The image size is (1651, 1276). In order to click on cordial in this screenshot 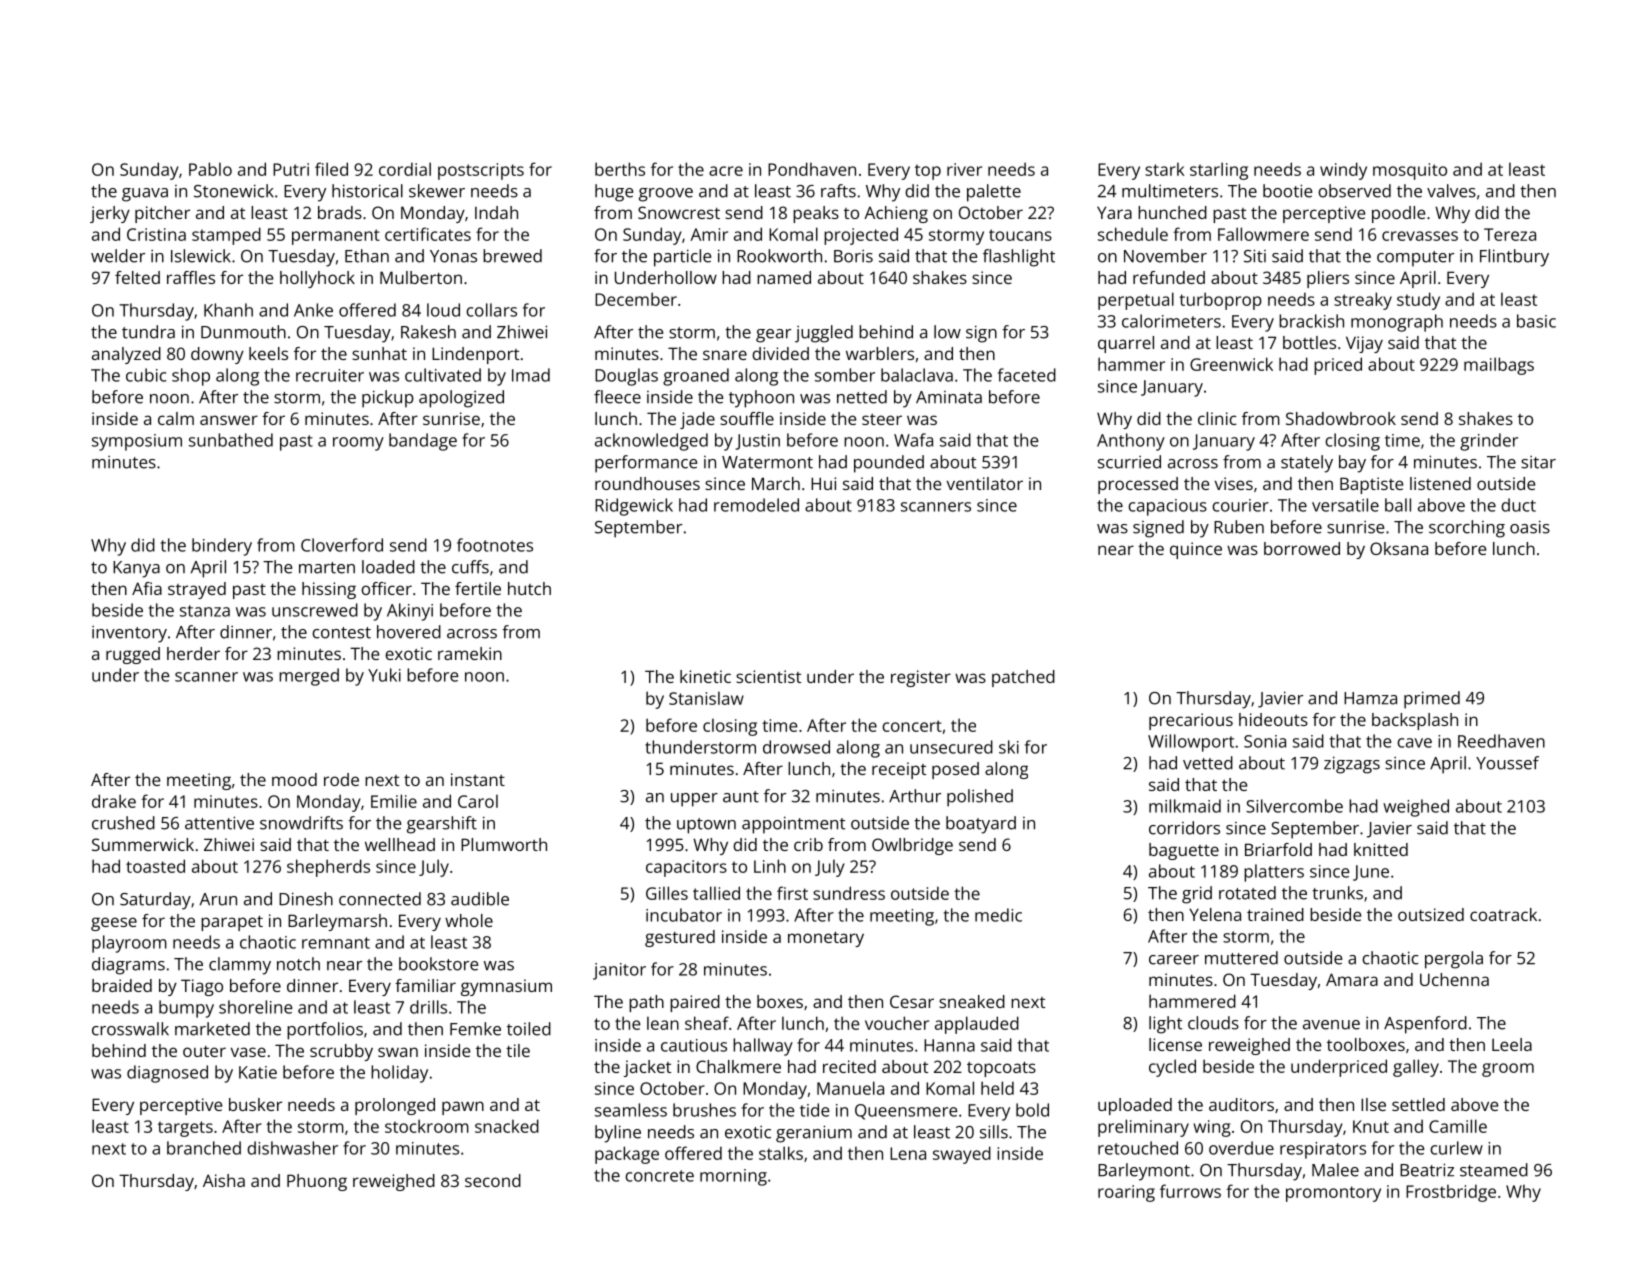, I will do `click(405, 169)`.
